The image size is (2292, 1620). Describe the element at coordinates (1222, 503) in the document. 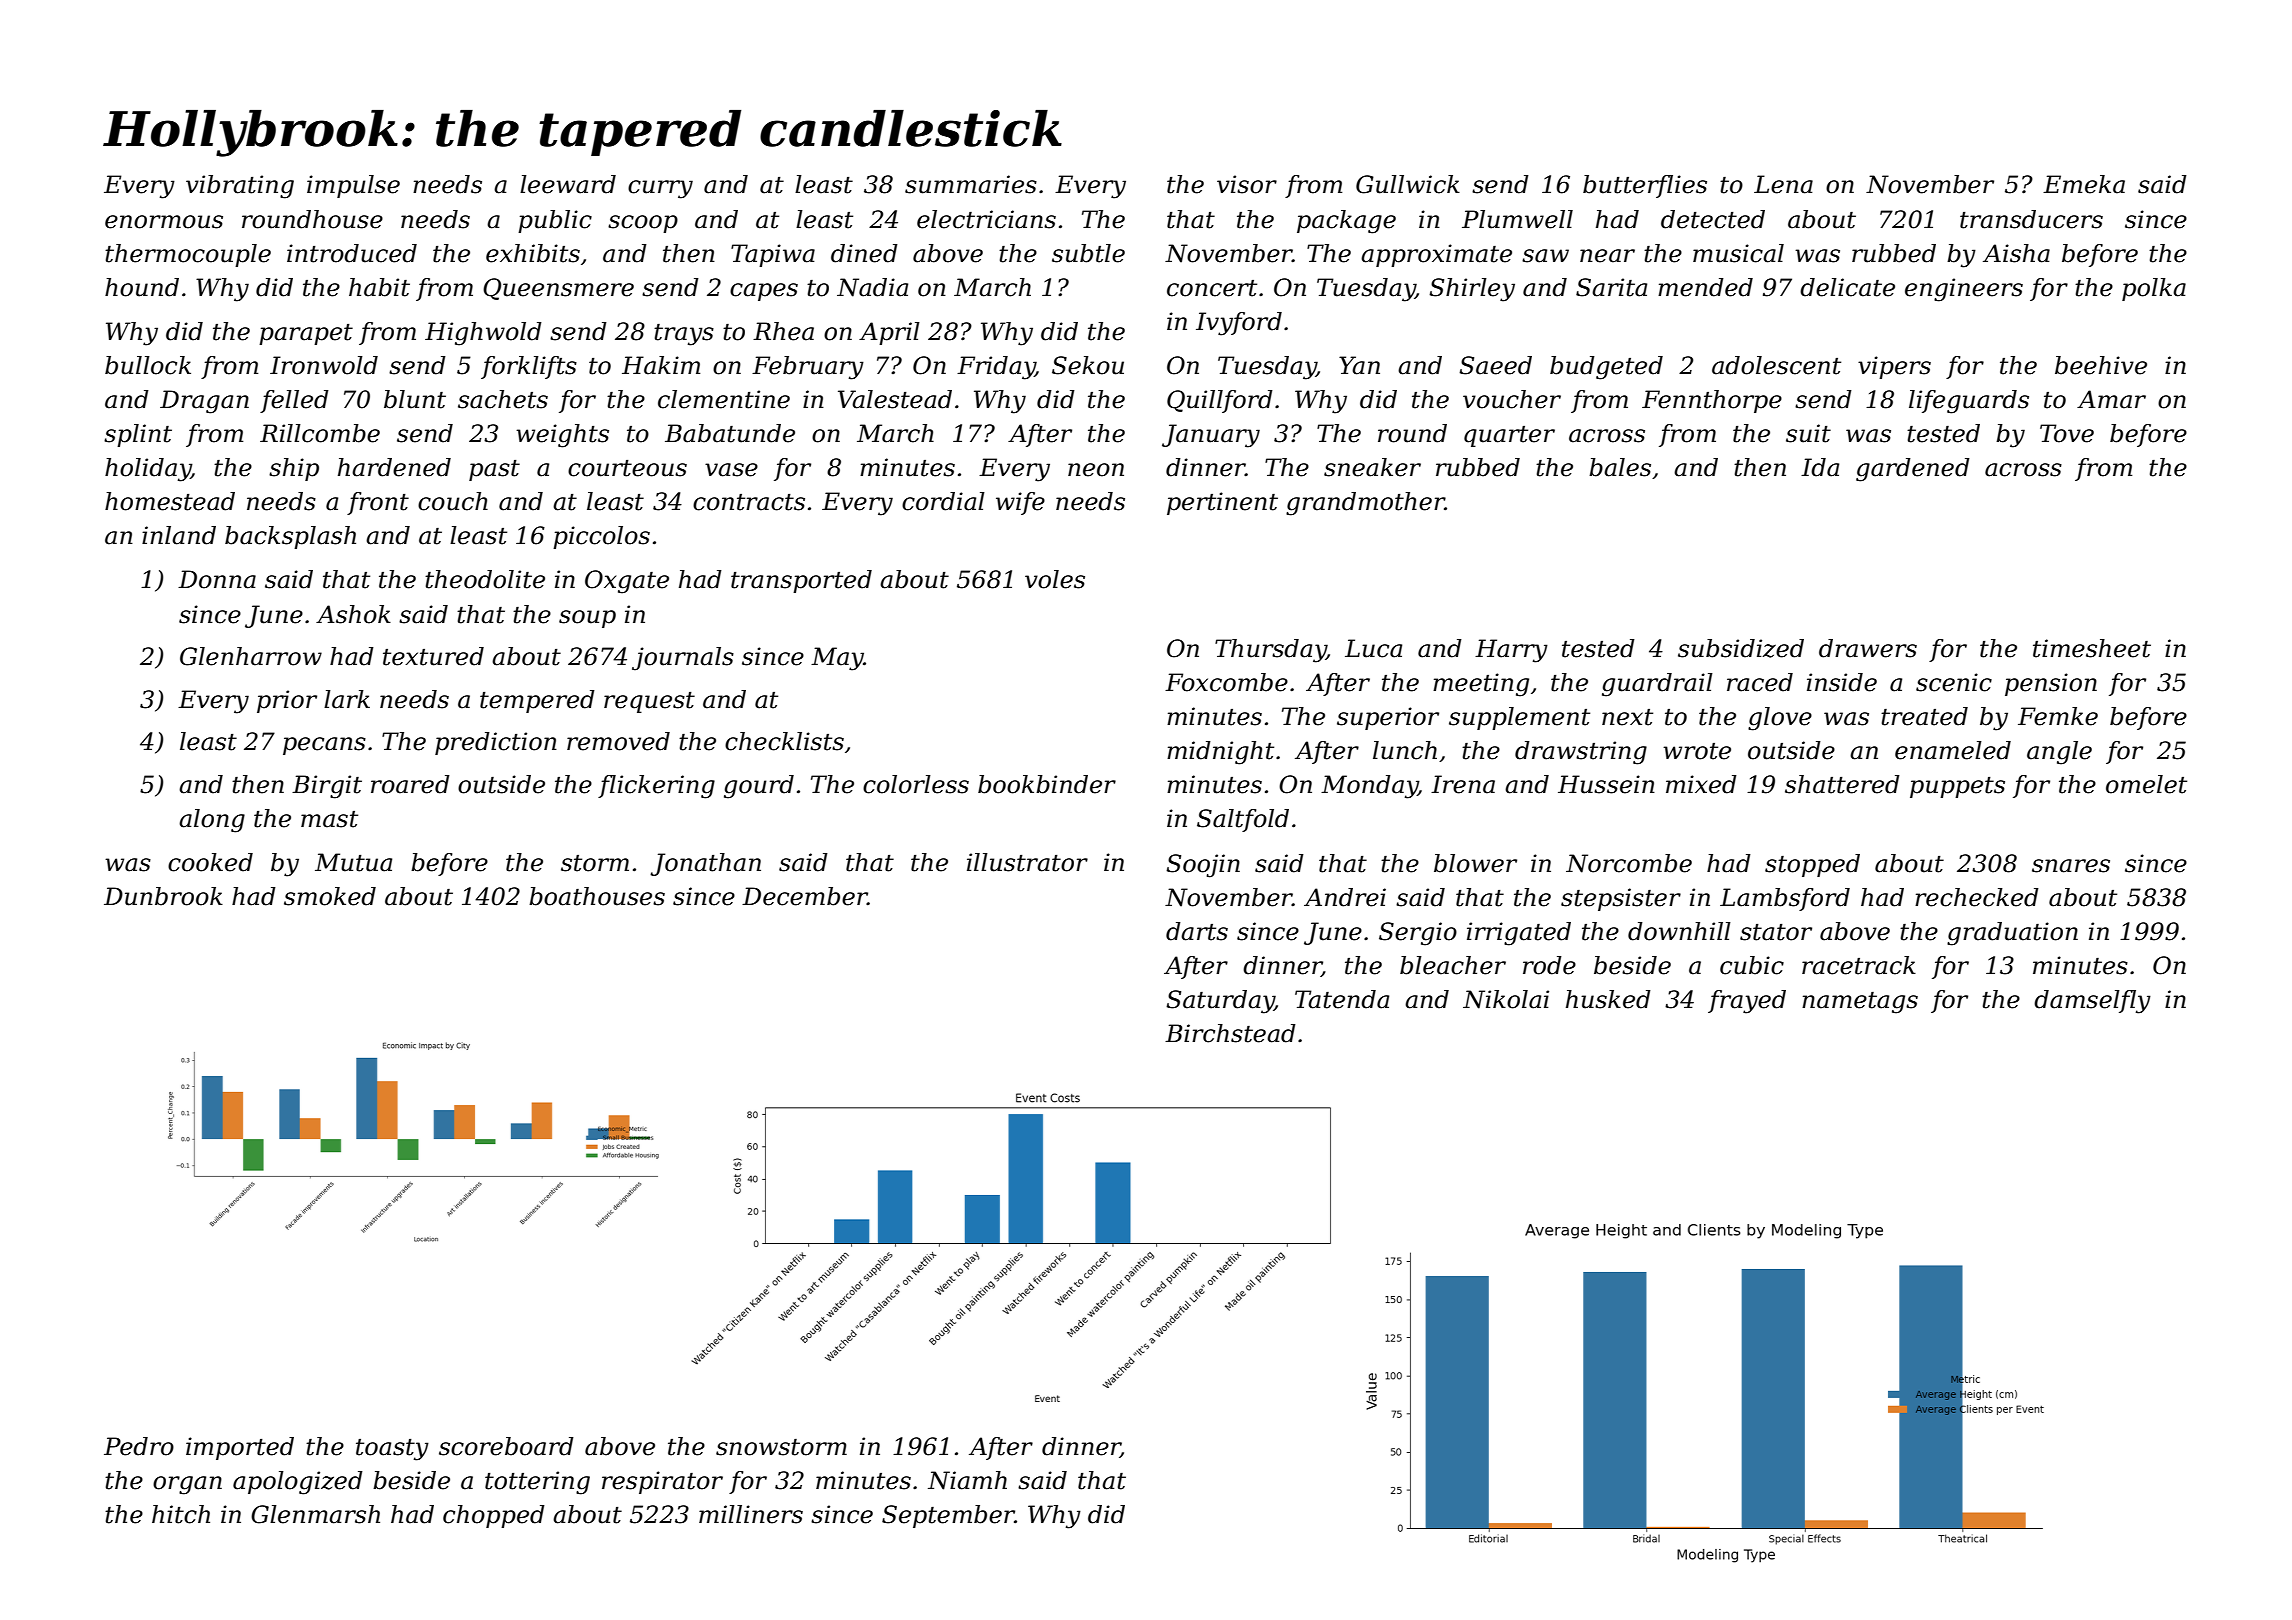

I see `pertinent` at that location.
